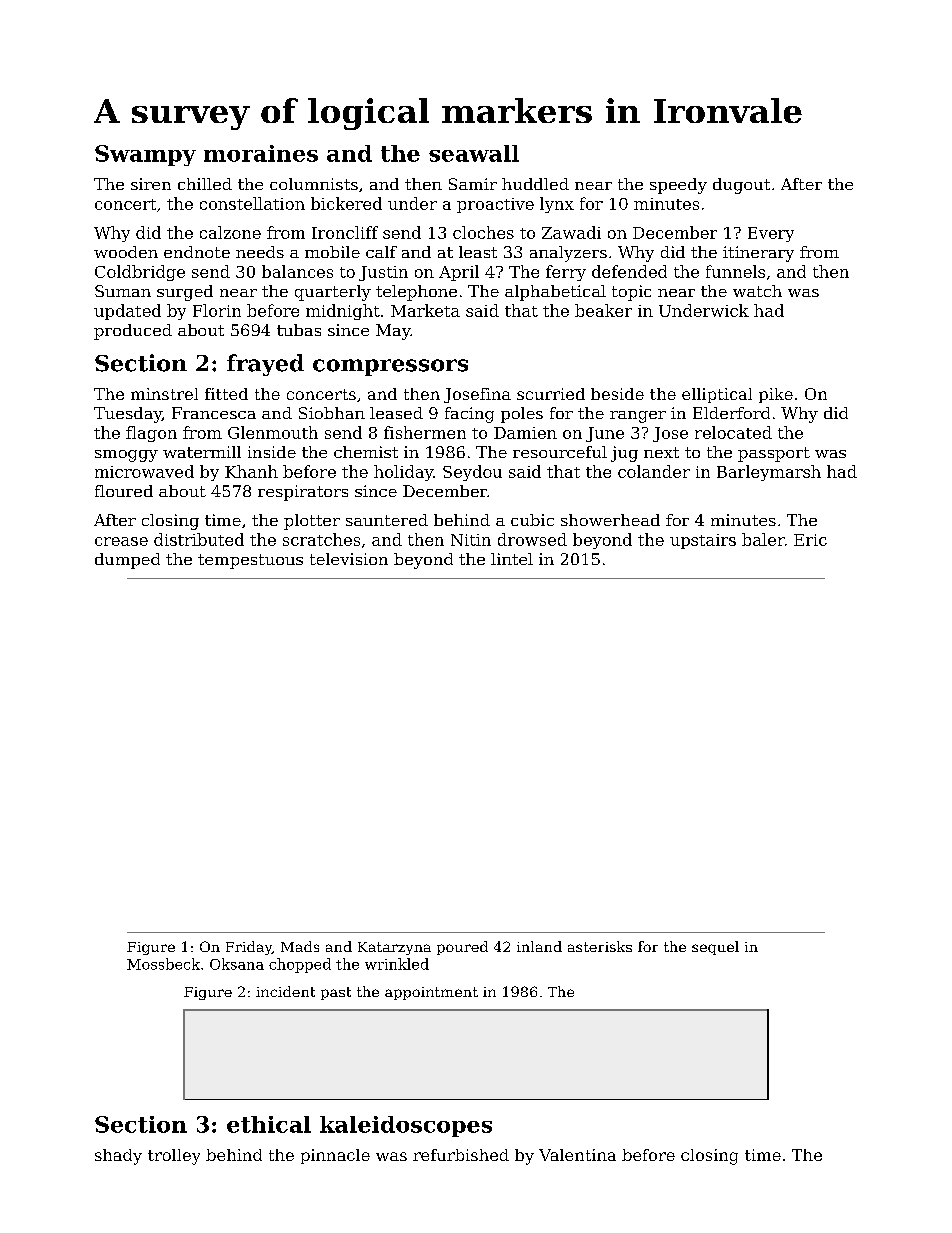  Describe the element at coordinates (126, 252) in the screenshot. I see `wooden` at that location.
